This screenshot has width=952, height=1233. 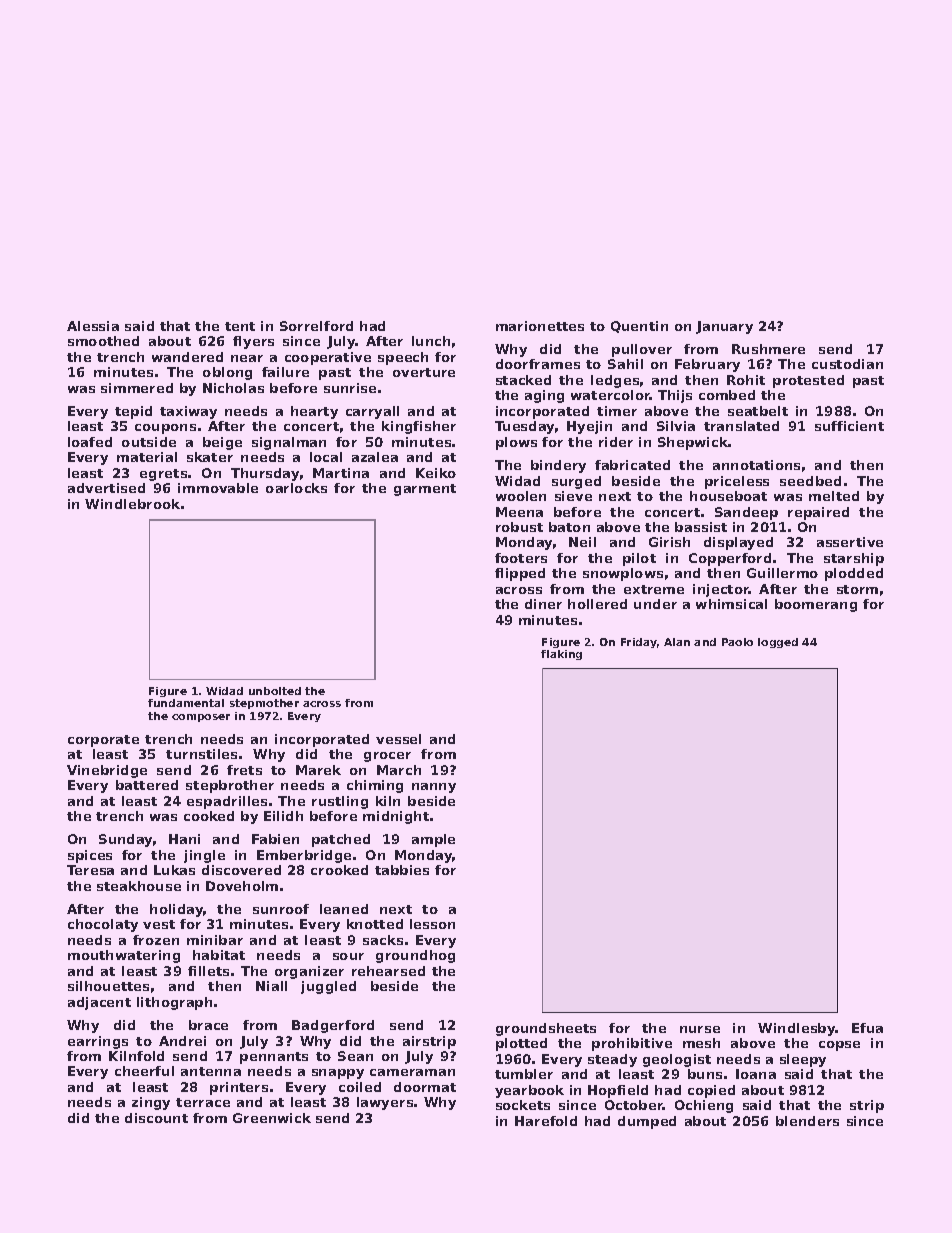 I want to click on near, so click(x=247, y=358).
